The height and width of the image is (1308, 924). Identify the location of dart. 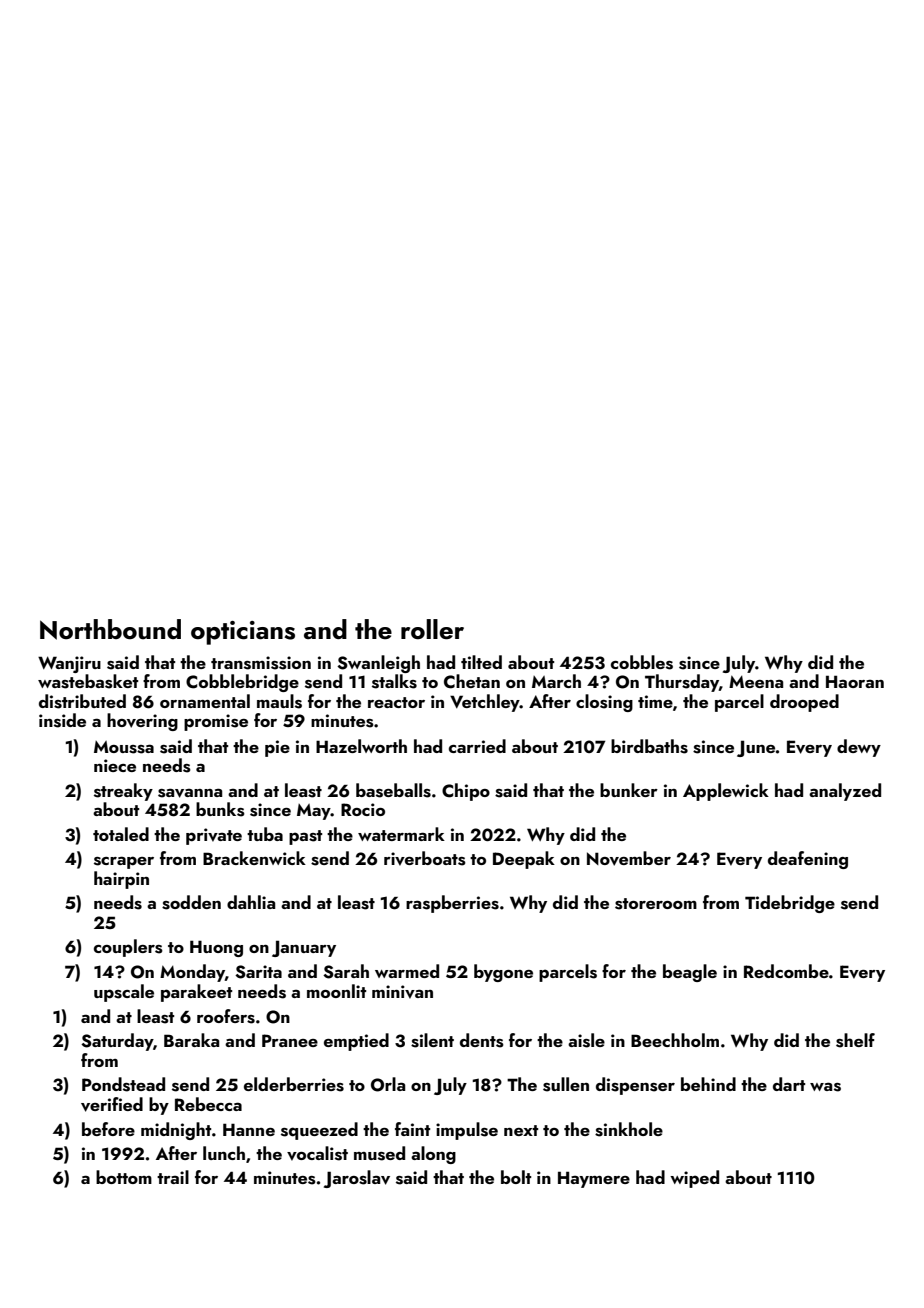
(789, 1084).
